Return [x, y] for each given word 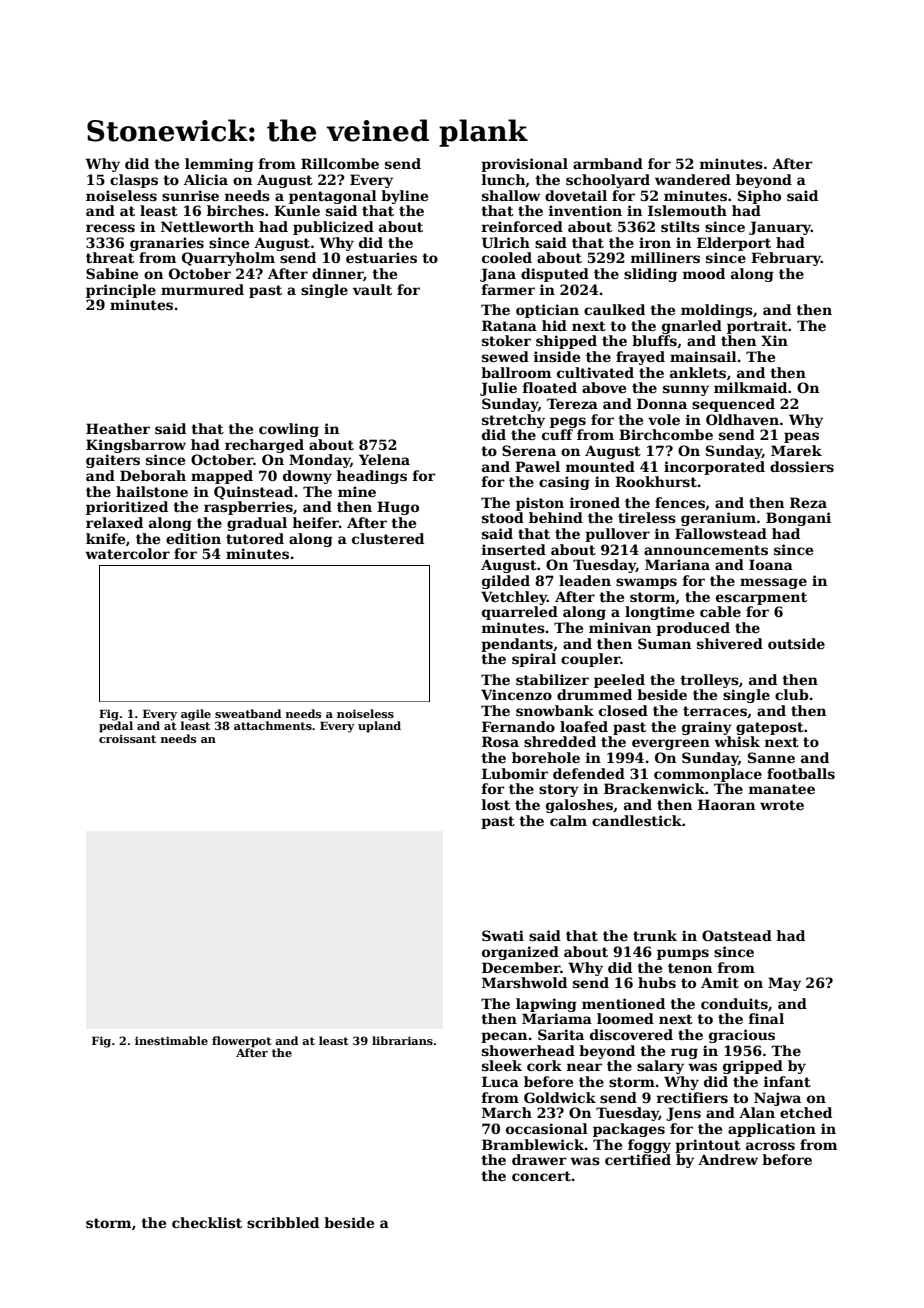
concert [541, 1176]
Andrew [728, 1159]
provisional [524, 165]
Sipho [759, 197]
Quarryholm [228, 259]
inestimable [171, 1040]
